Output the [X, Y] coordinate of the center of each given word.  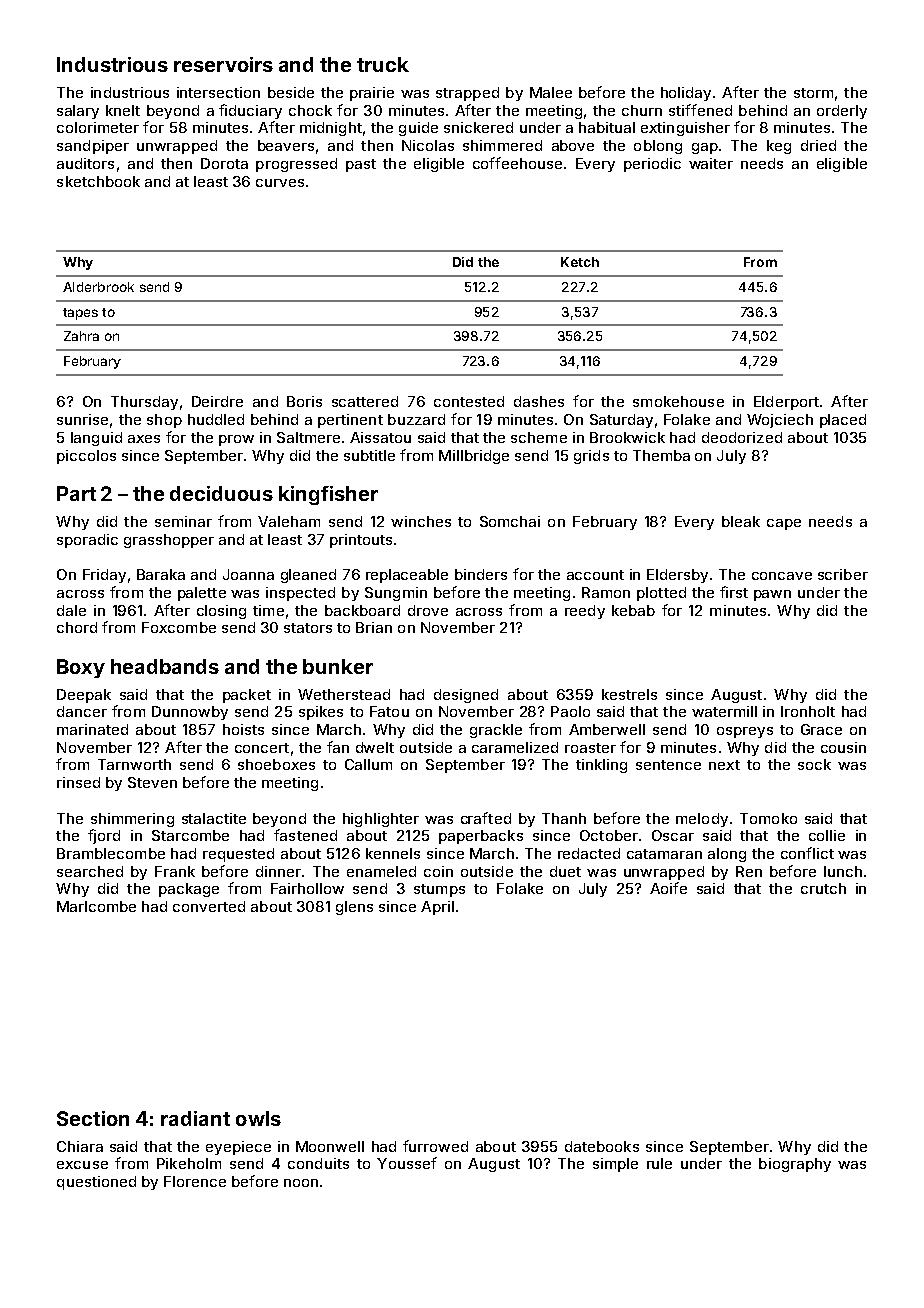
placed [843, 421]
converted [209, 906]
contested [469, 401]
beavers [286, 145]
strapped [467, 94]
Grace [821, 729]
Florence [195, 1181]
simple [615, 1165]
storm [813, 93]
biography [795, 1165]
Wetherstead [344, 694]
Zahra [81, 336]
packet [247, 696]
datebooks [602, 1146]
